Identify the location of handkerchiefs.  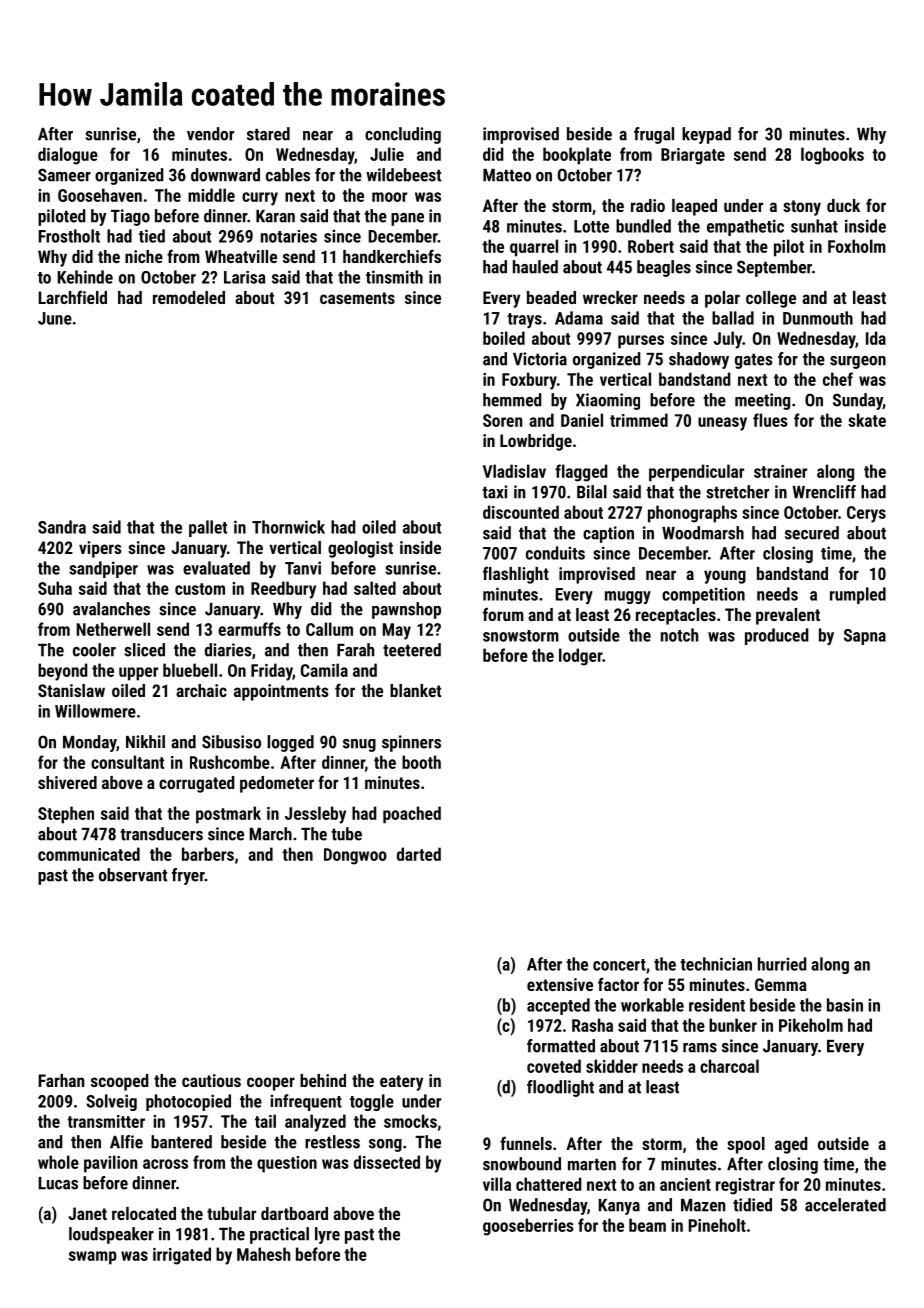
(392, 256).
